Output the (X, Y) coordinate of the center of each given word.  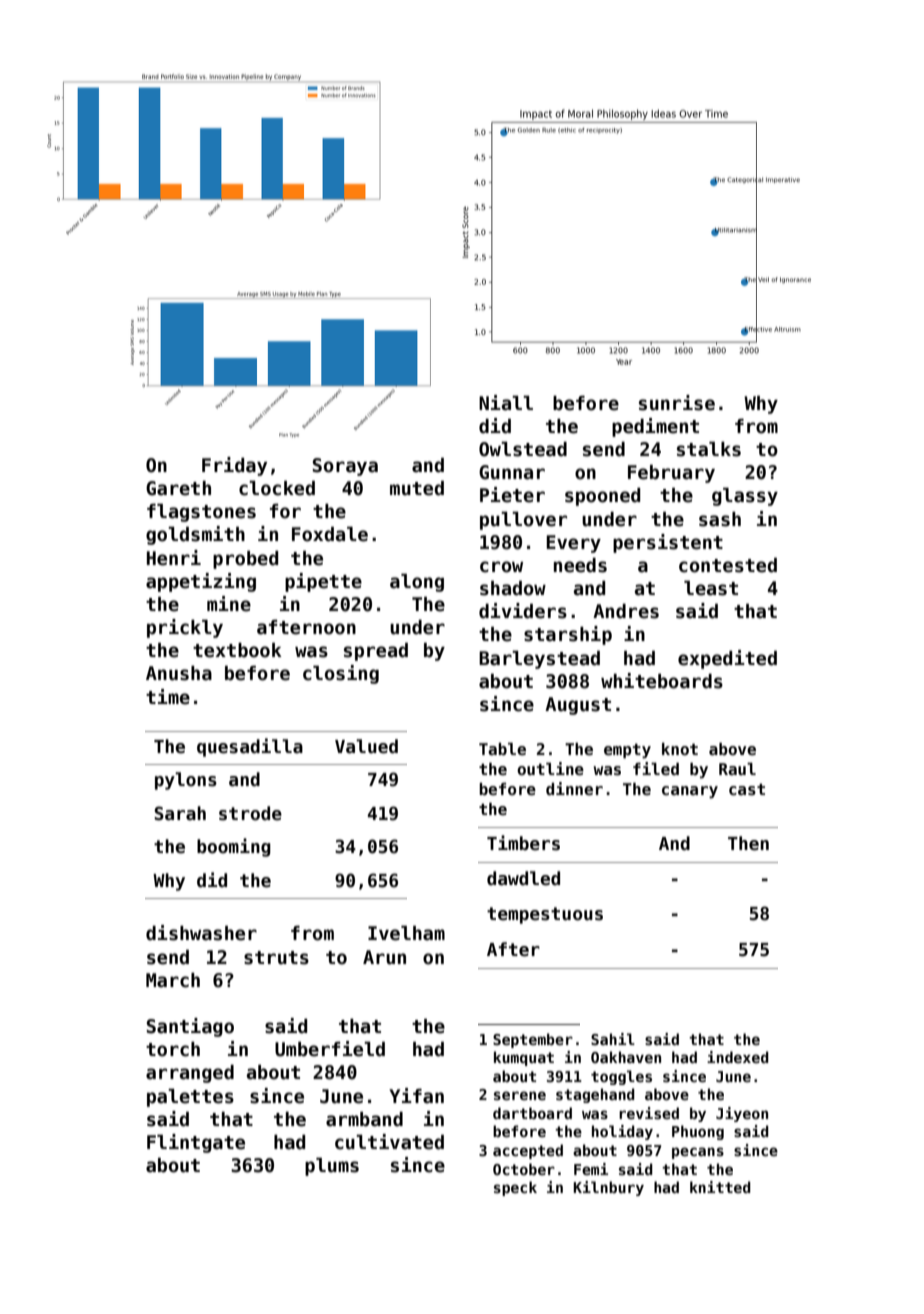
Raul (737, 769)
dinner (574, 789)
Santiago (190, 1027)
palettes (190, 1098)
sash (720, 519)
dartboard (532, 1113)
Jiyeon (742, 1114)
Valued (366, 746)
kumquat (524, 1058)
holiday (622, 1132)
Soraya (345, 467)
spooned (602, 497)
